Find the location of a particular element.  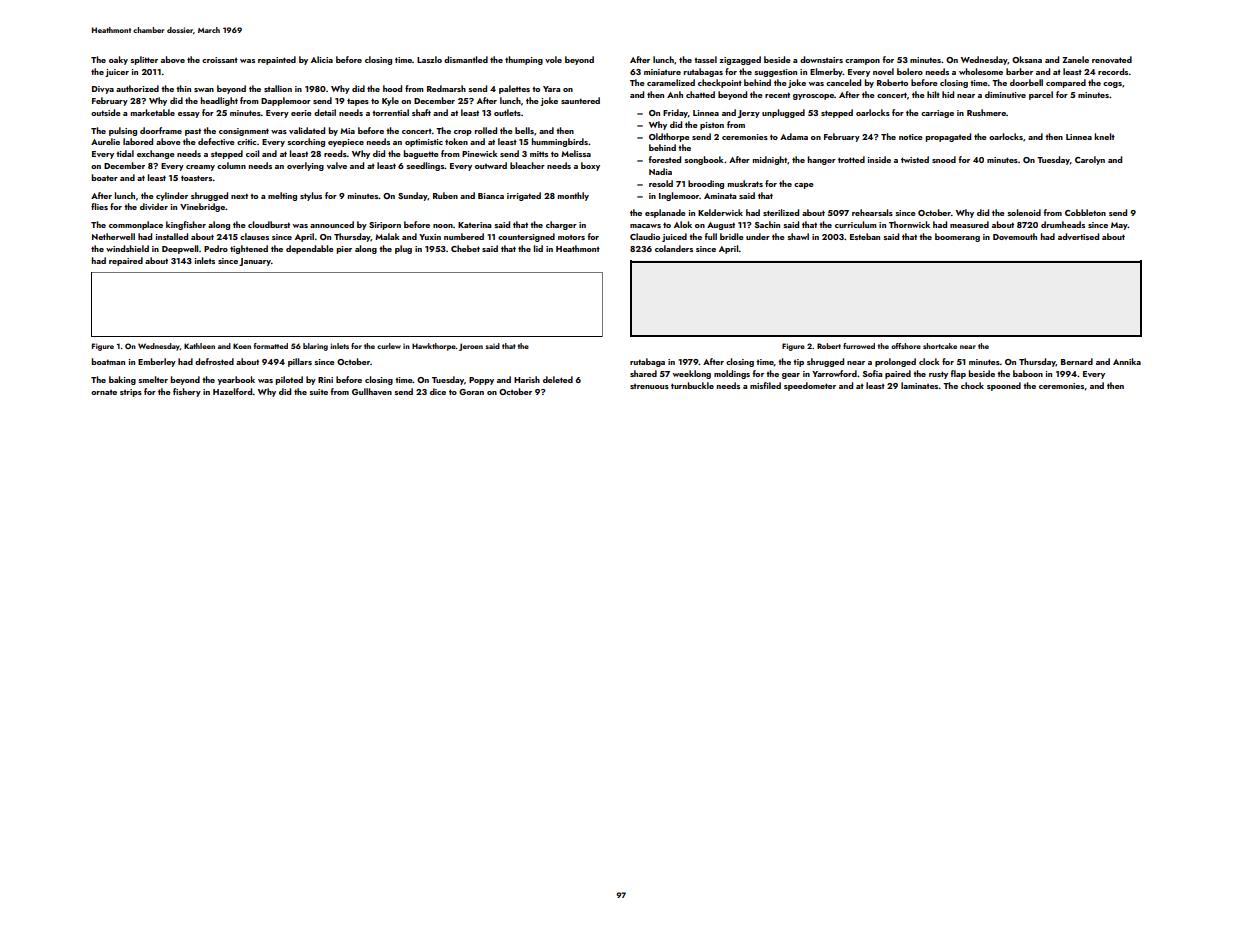

Rushmere is located at coordinates (986, 112).
